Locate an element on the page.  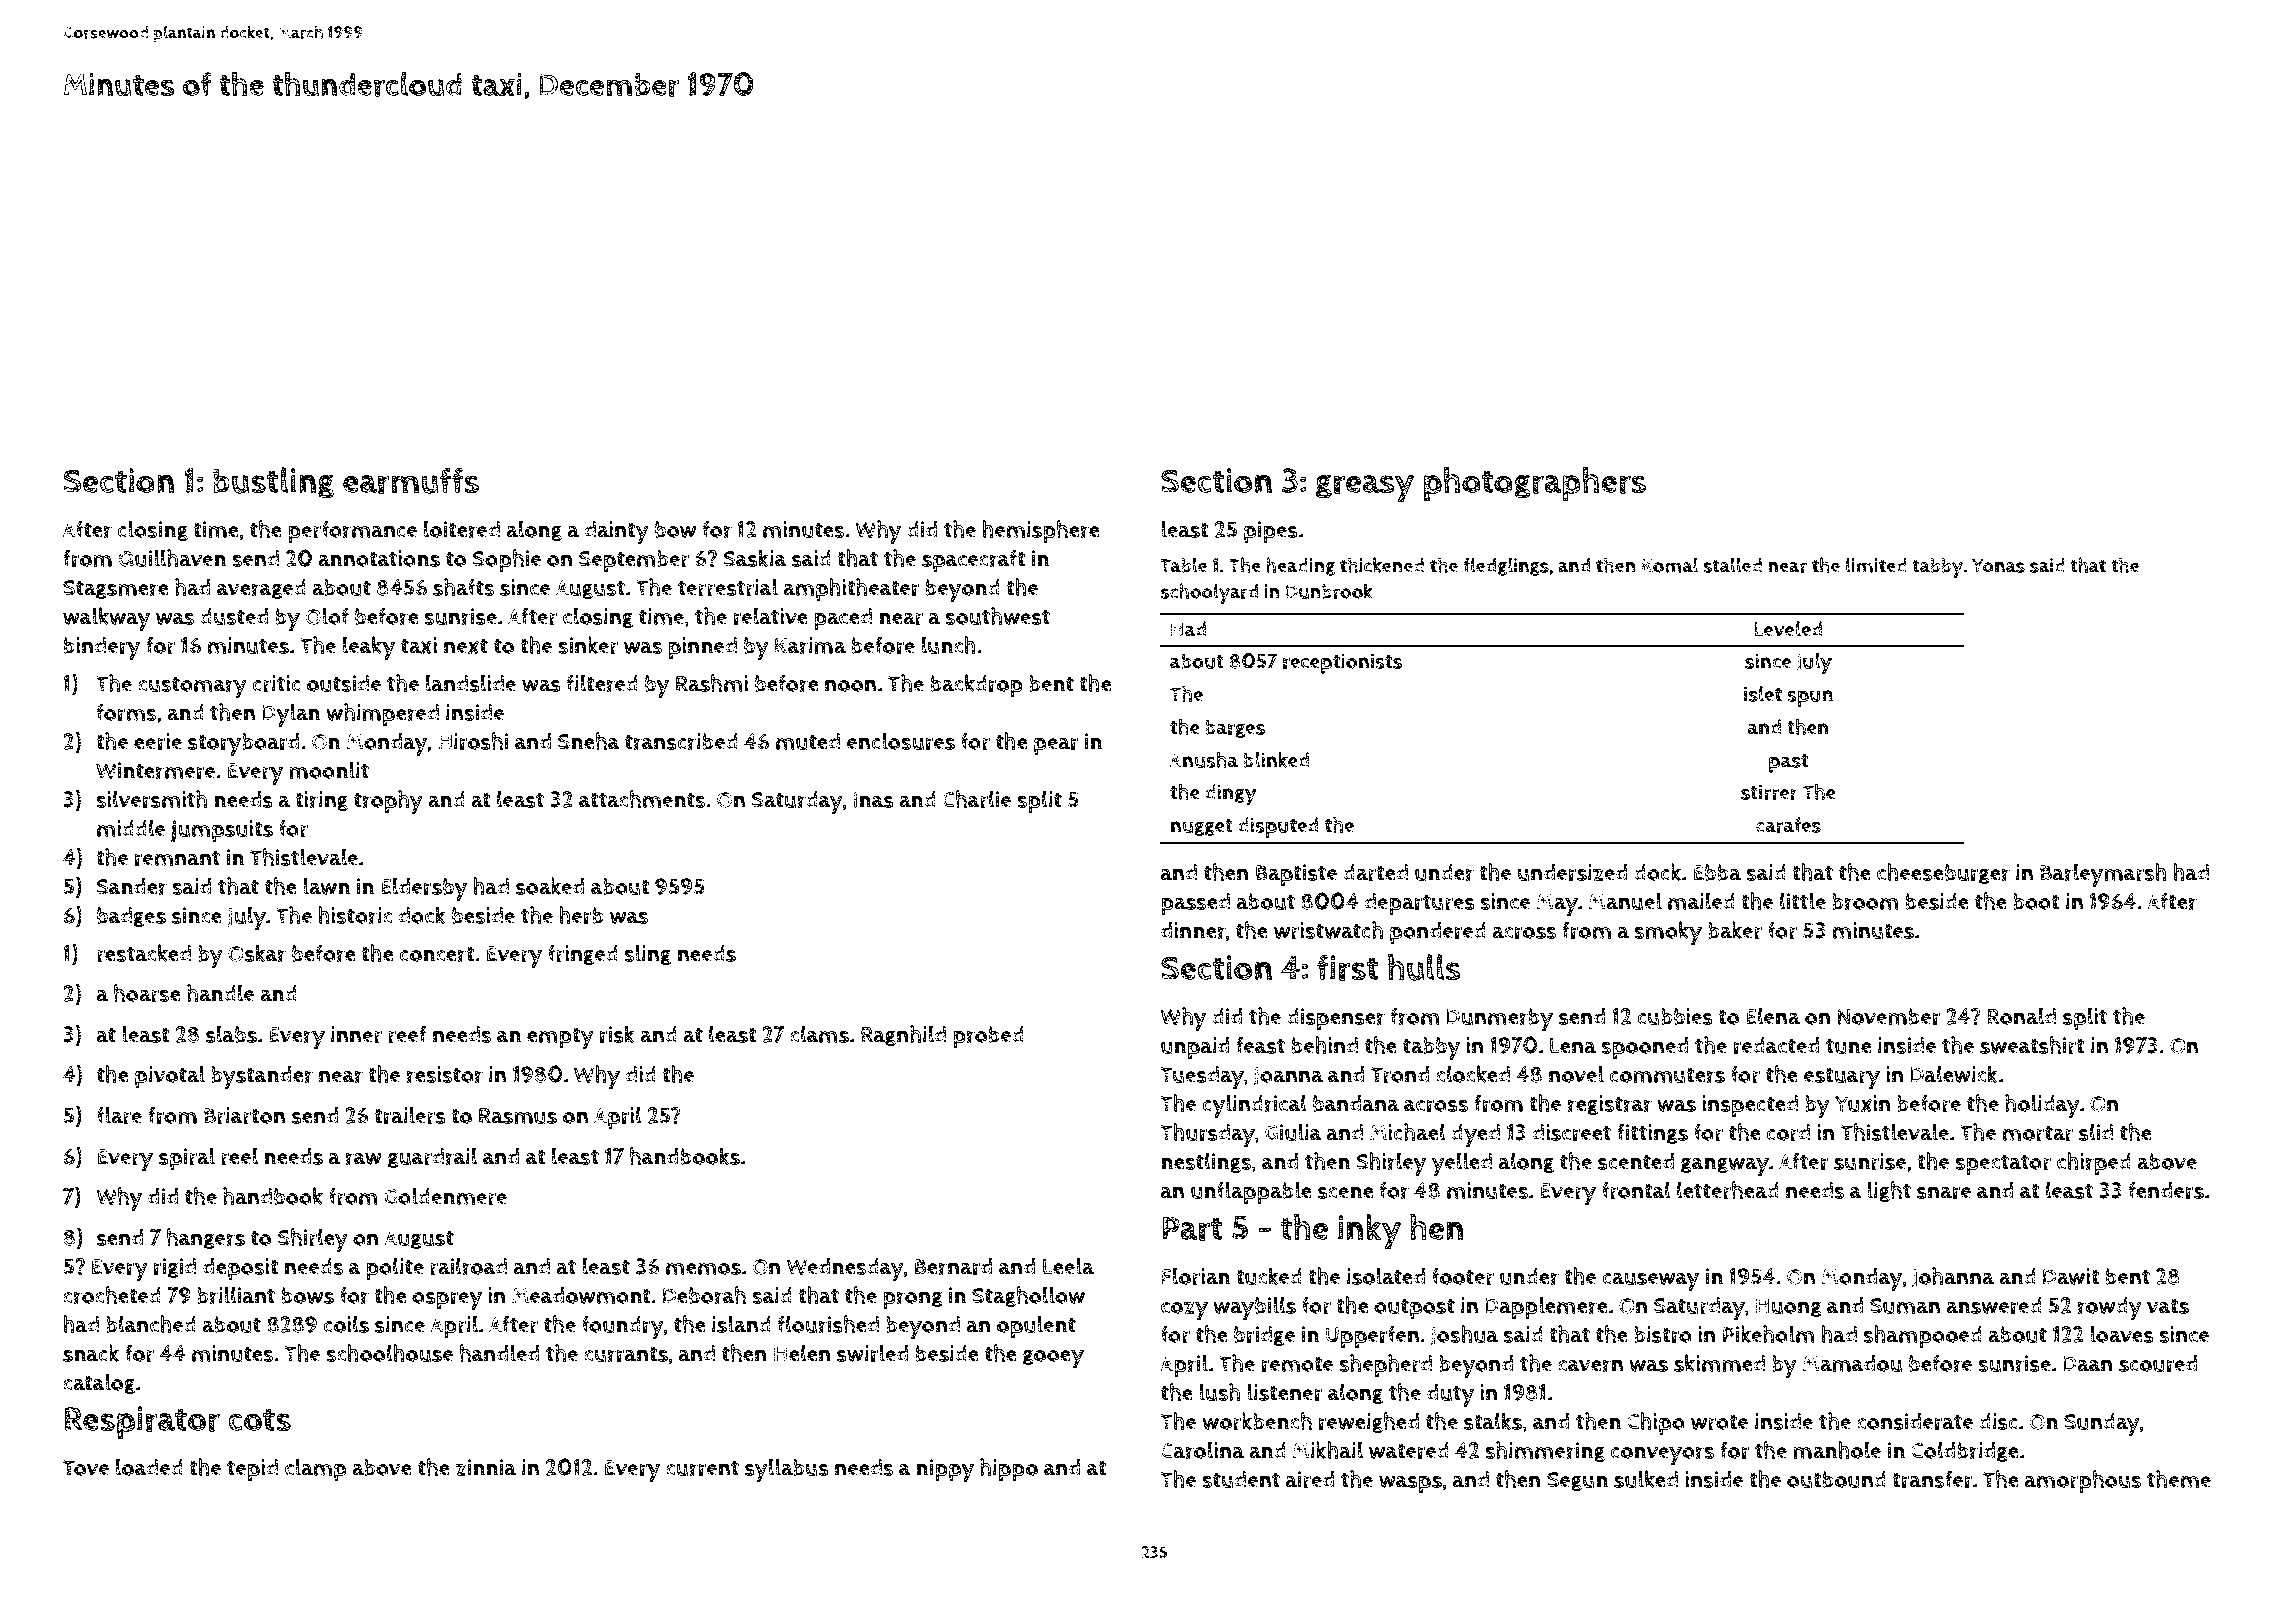
earmuffs is located at coordinates (411, 480).
